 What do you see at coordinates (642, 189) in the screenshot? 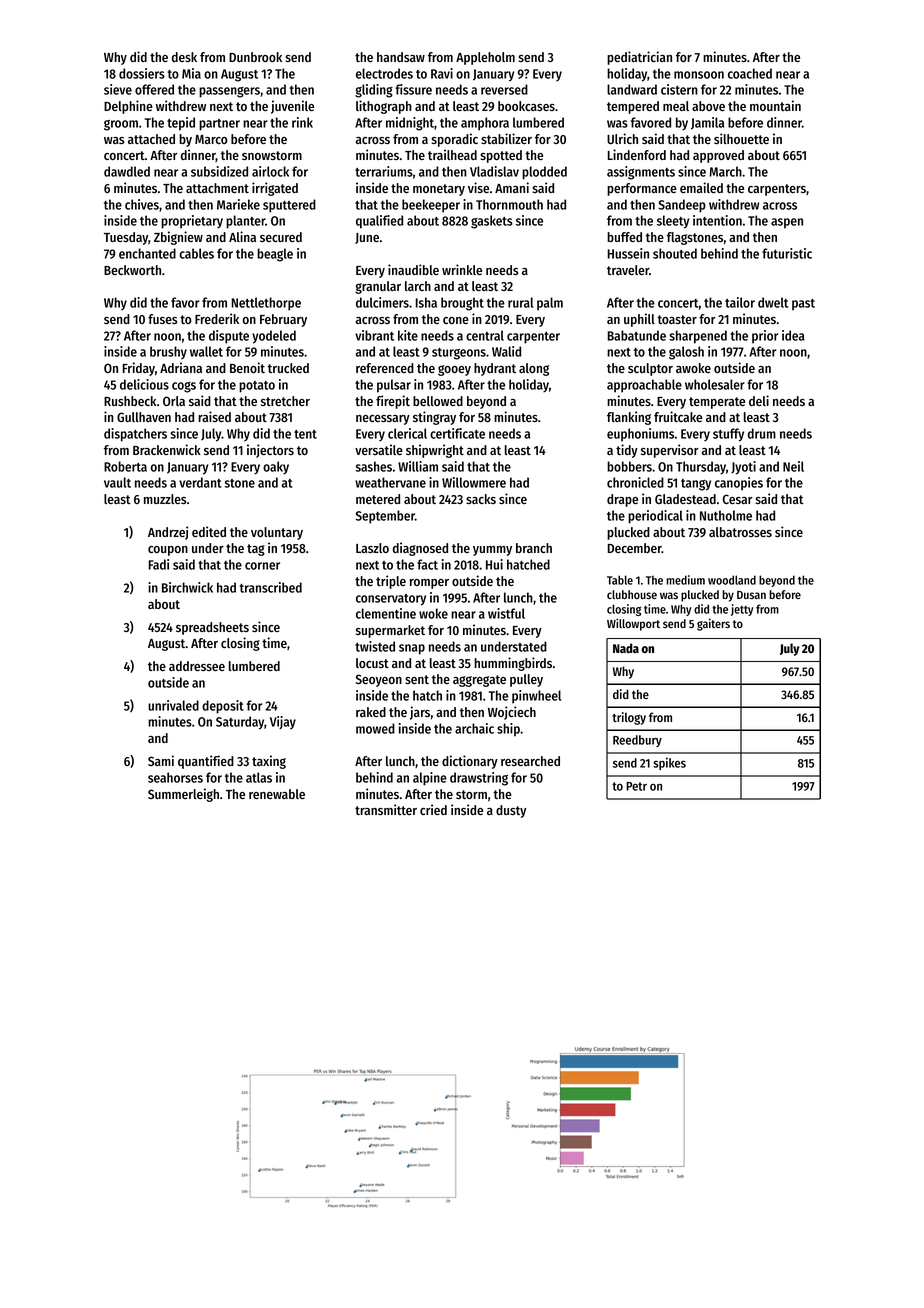
I see `performance` at bounding box center [642, 189].
